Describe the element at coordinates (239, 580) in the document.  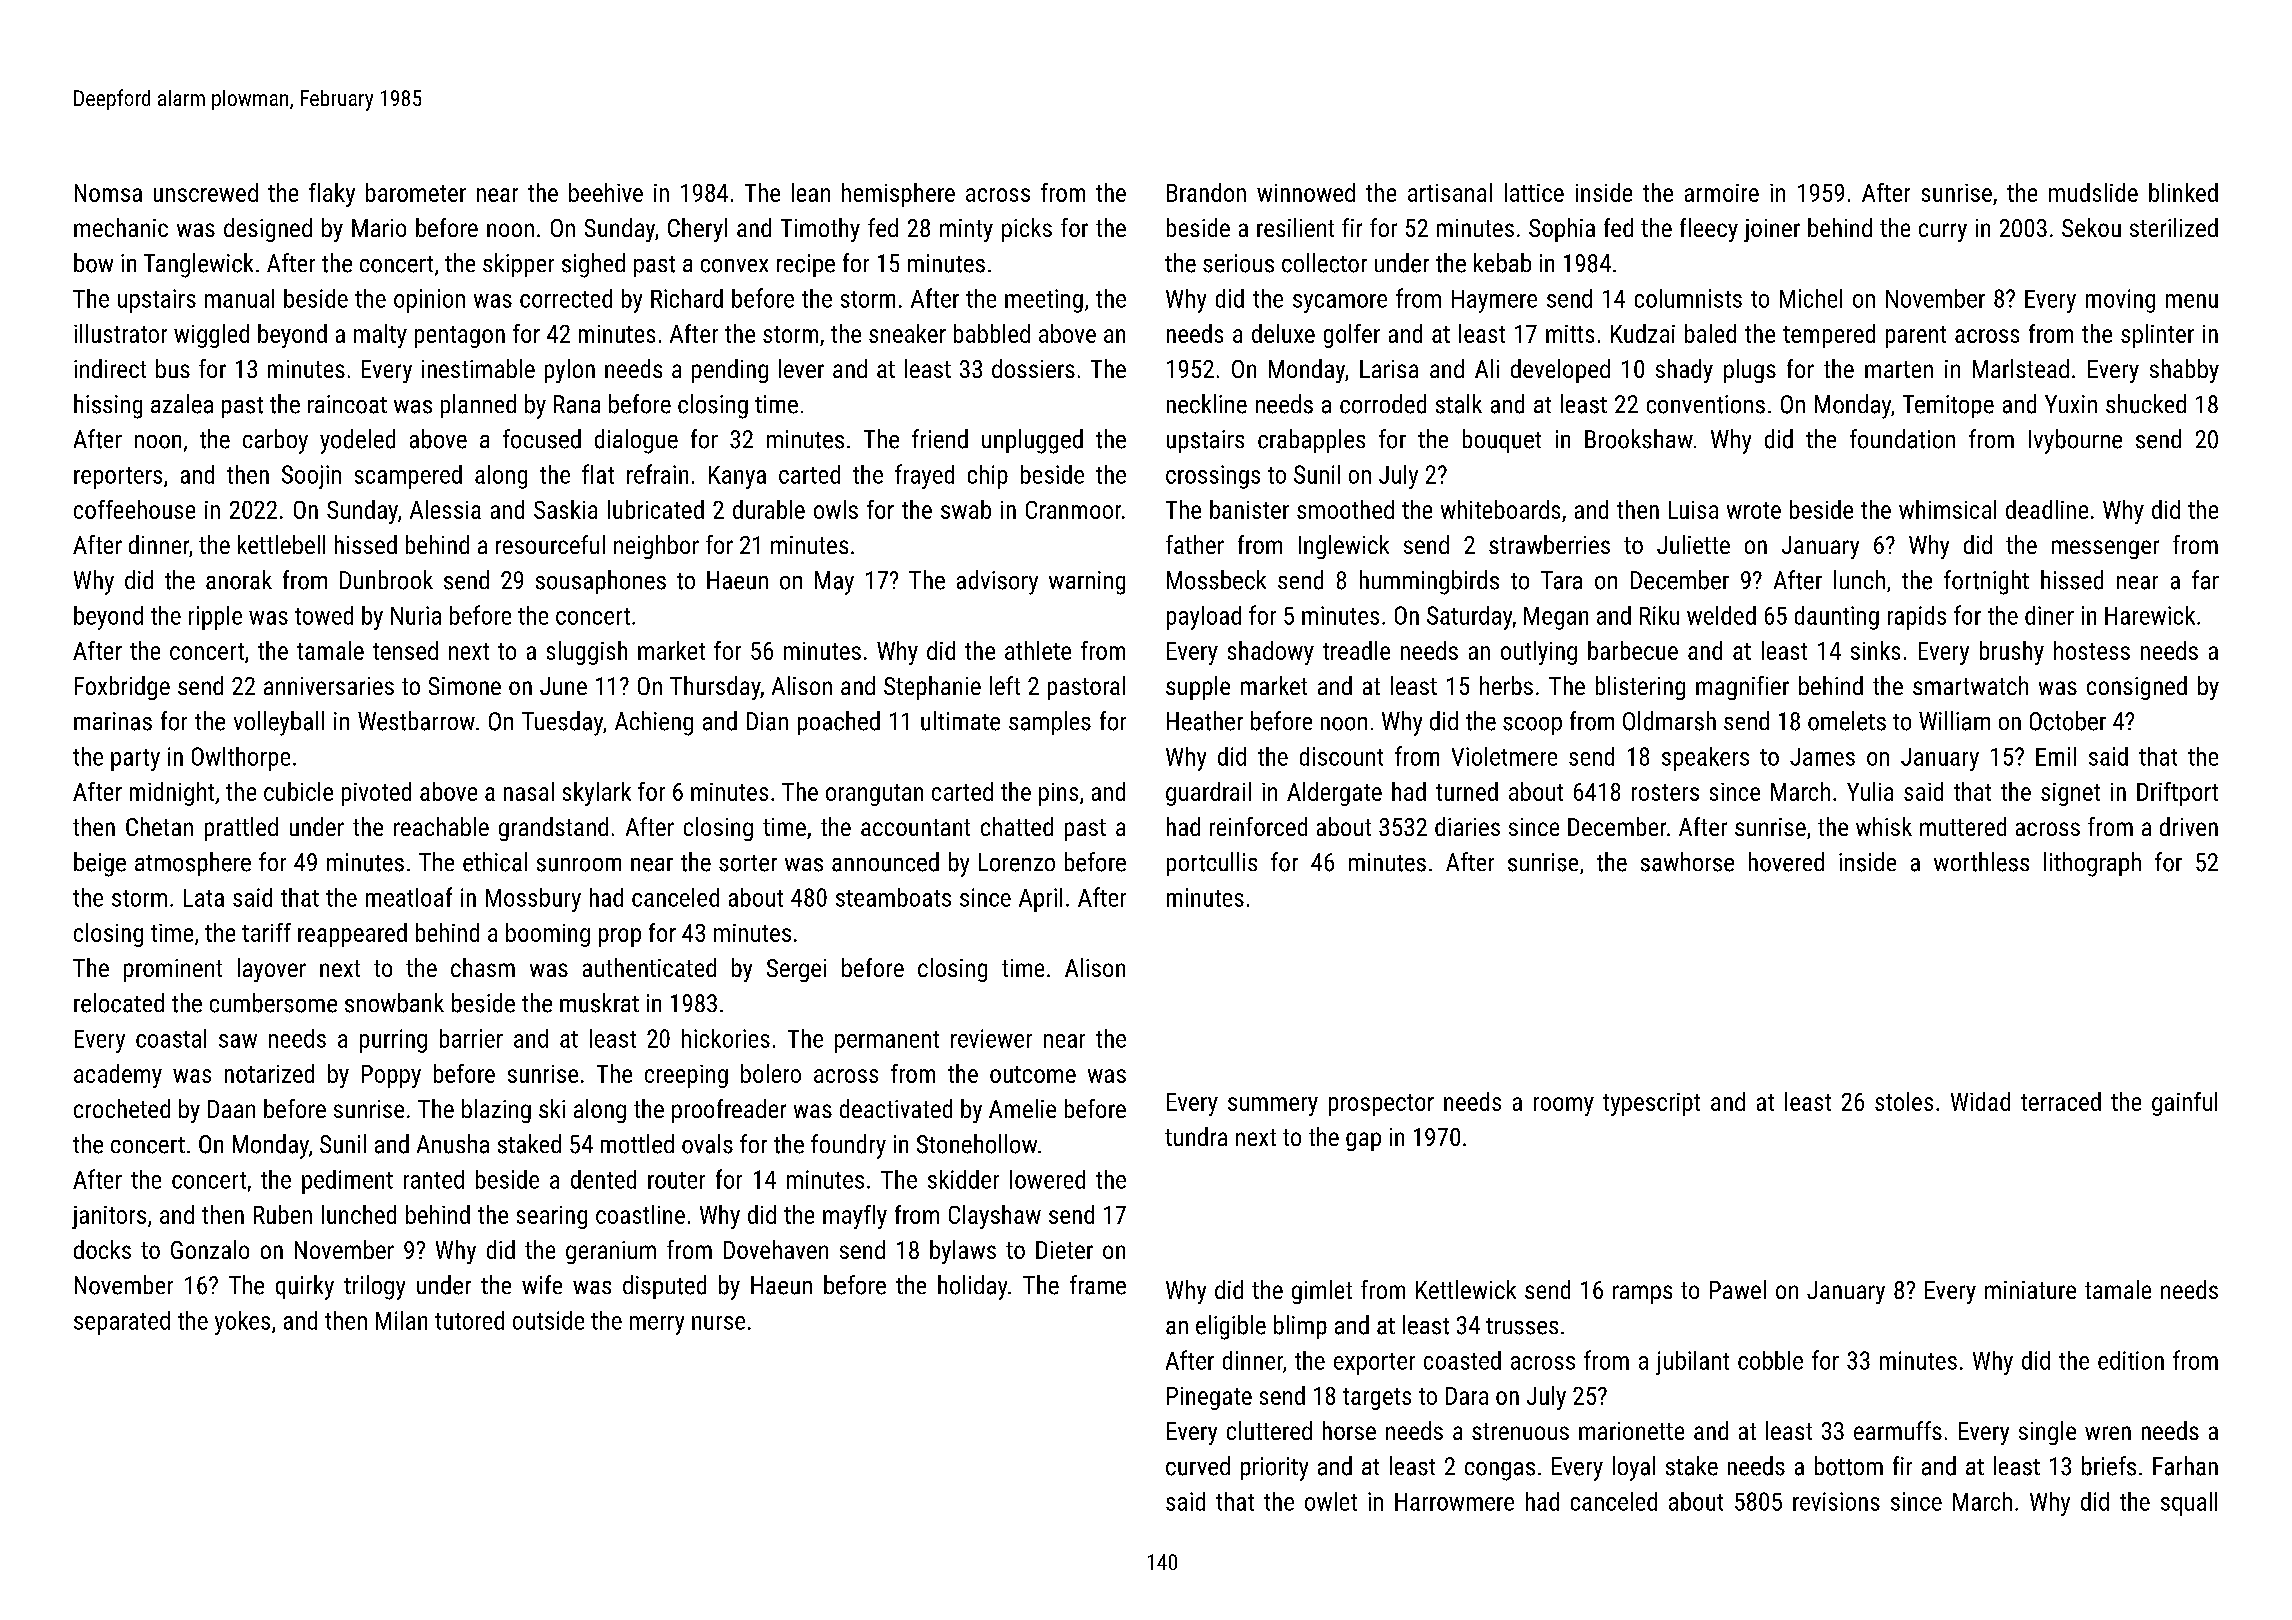
I see `anorak` at that location.
